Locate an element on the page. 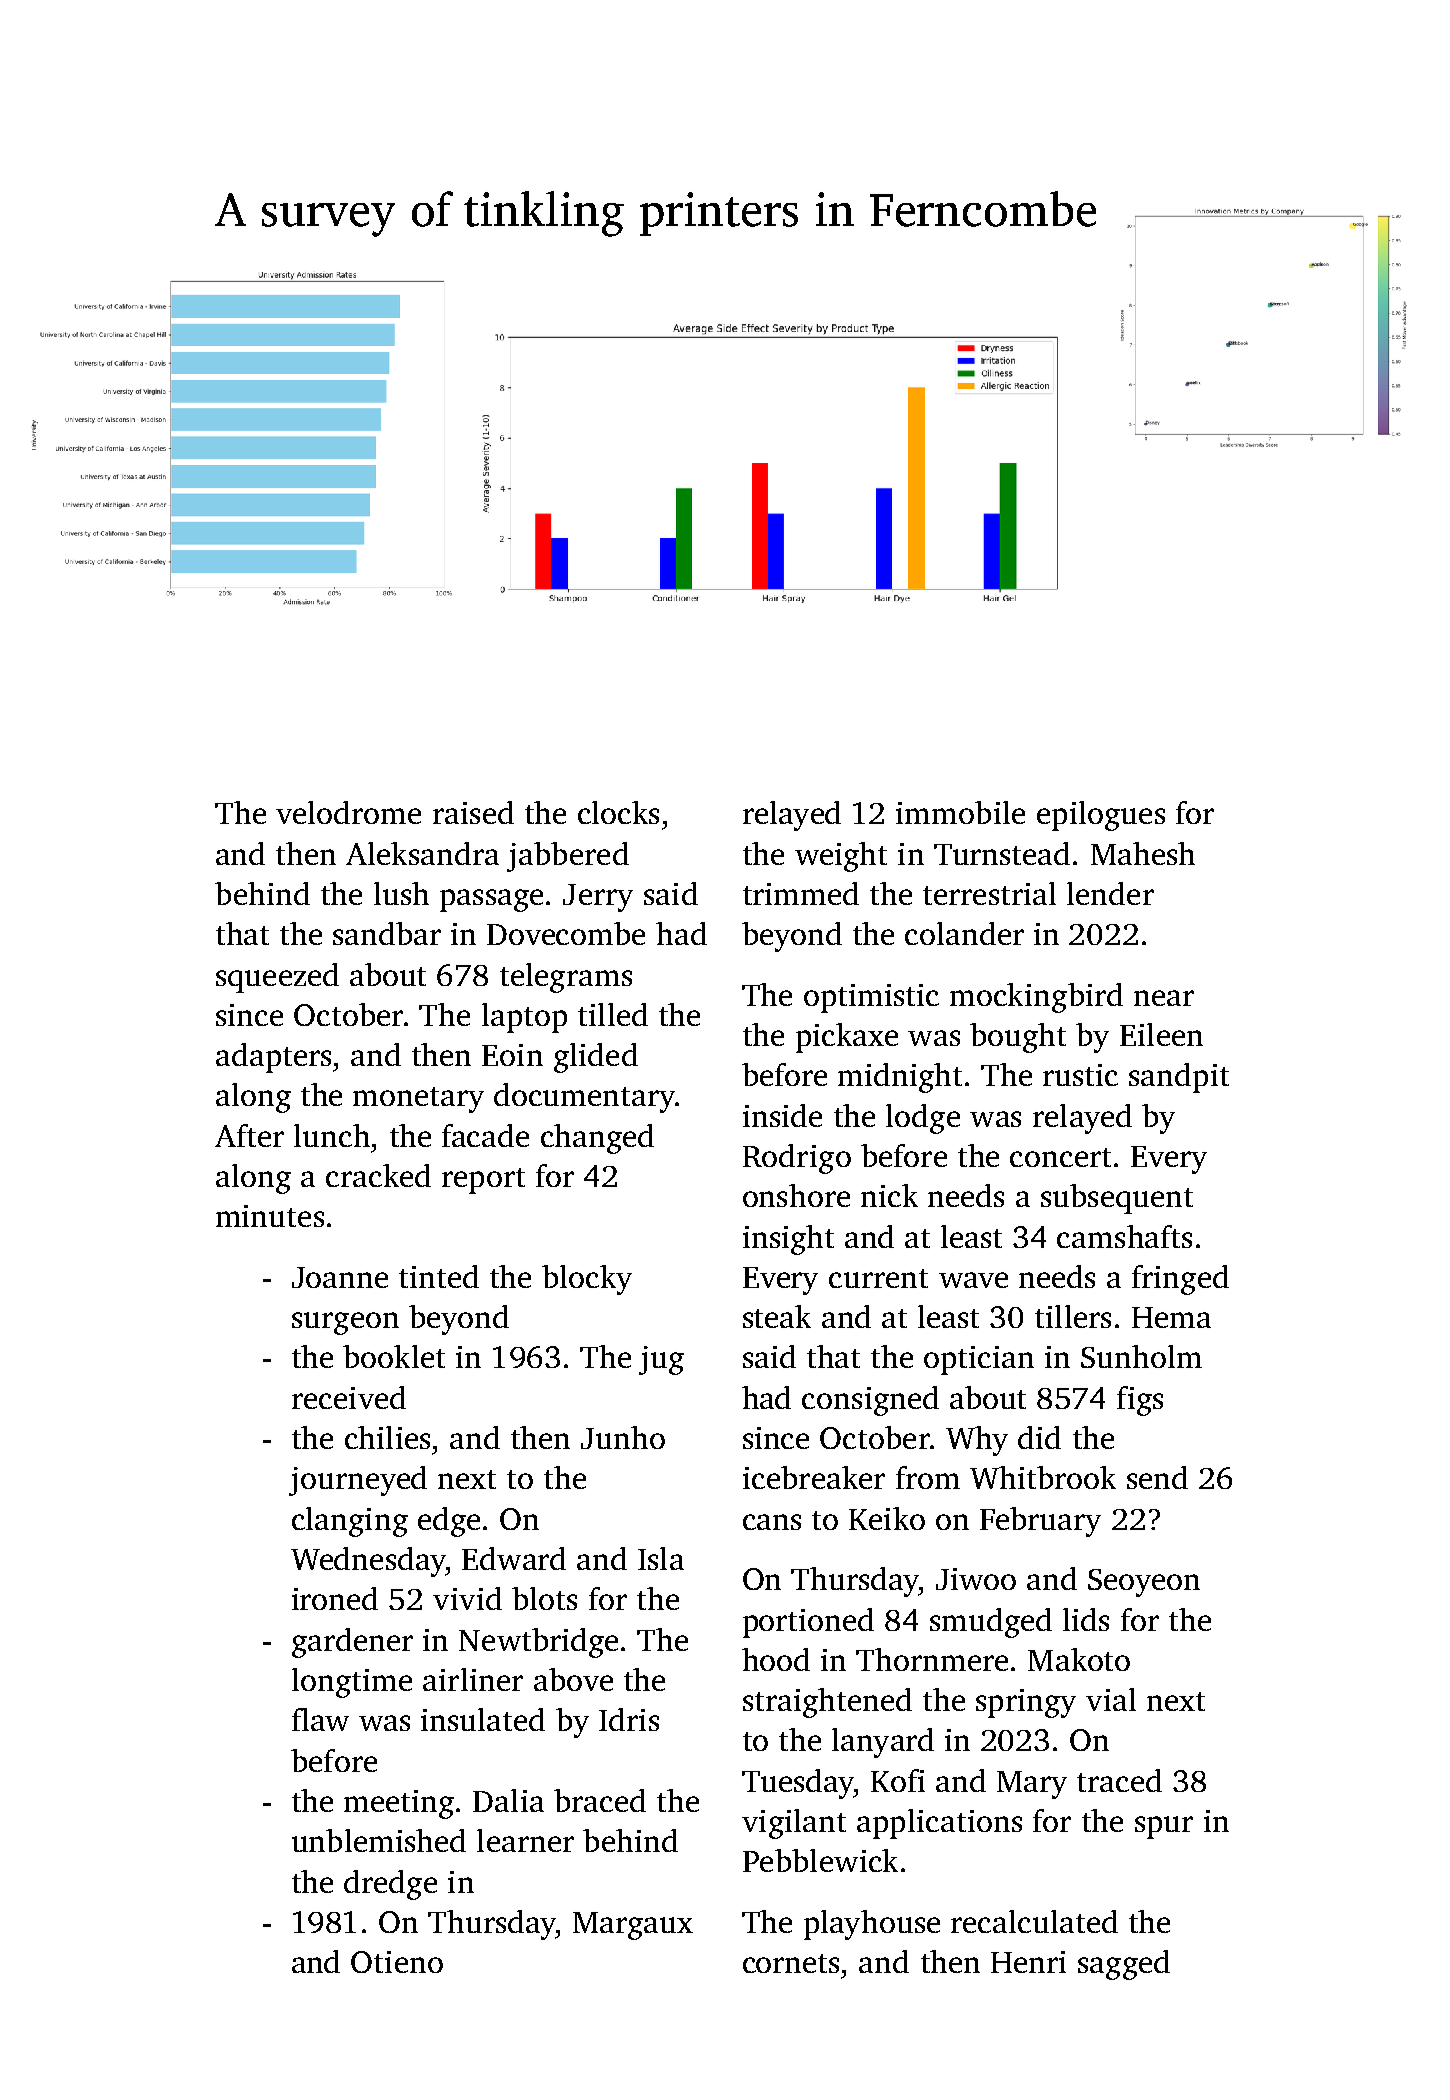  pickaxe is located at coordinates (847, 1038).
